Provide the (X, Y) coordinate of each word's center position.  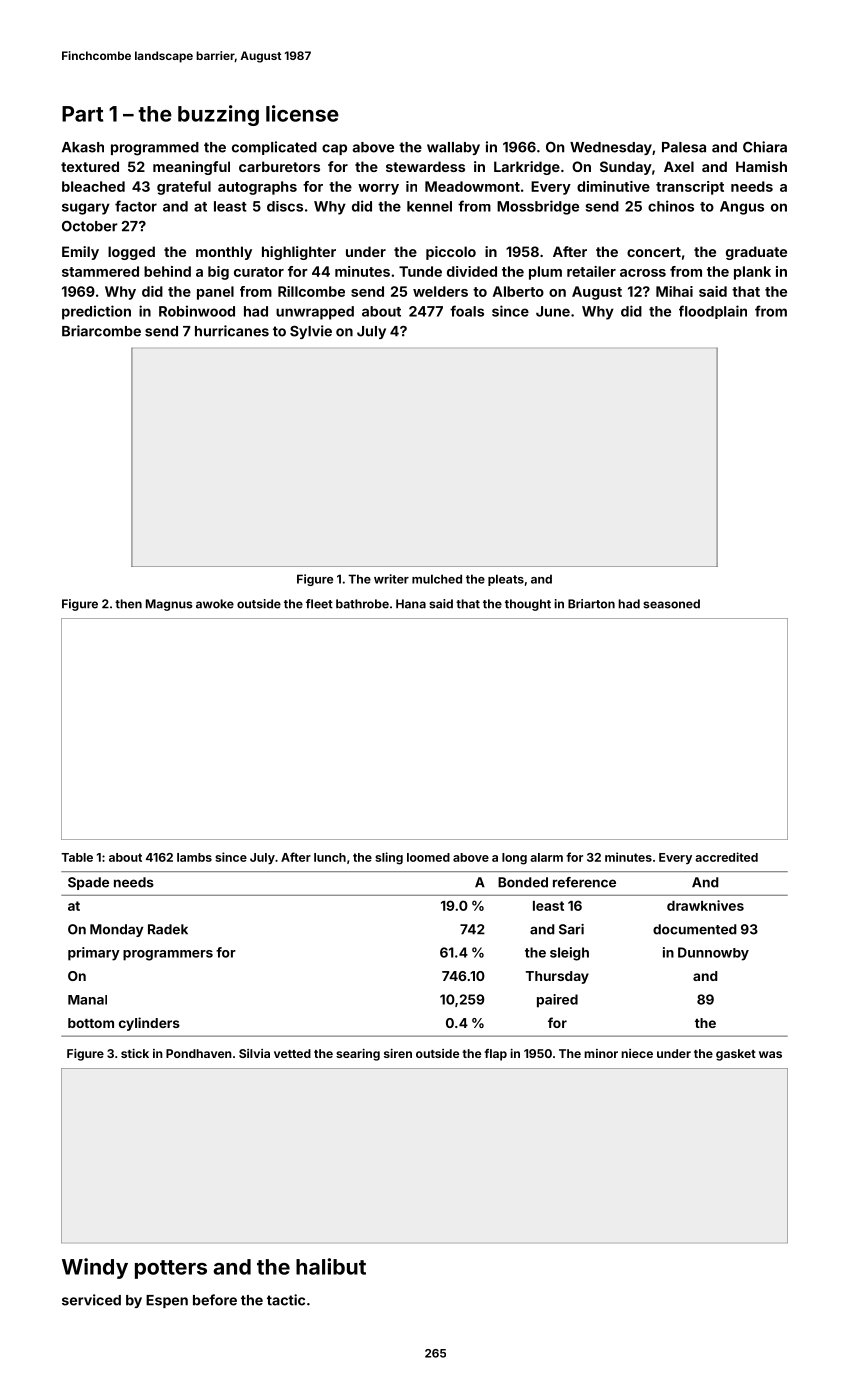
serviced (91, 1300)
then (128, 604)
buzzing (218, 115)
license (302, 113)
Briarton (591, 604)
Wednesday (611, 148)
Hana (411, 604)
